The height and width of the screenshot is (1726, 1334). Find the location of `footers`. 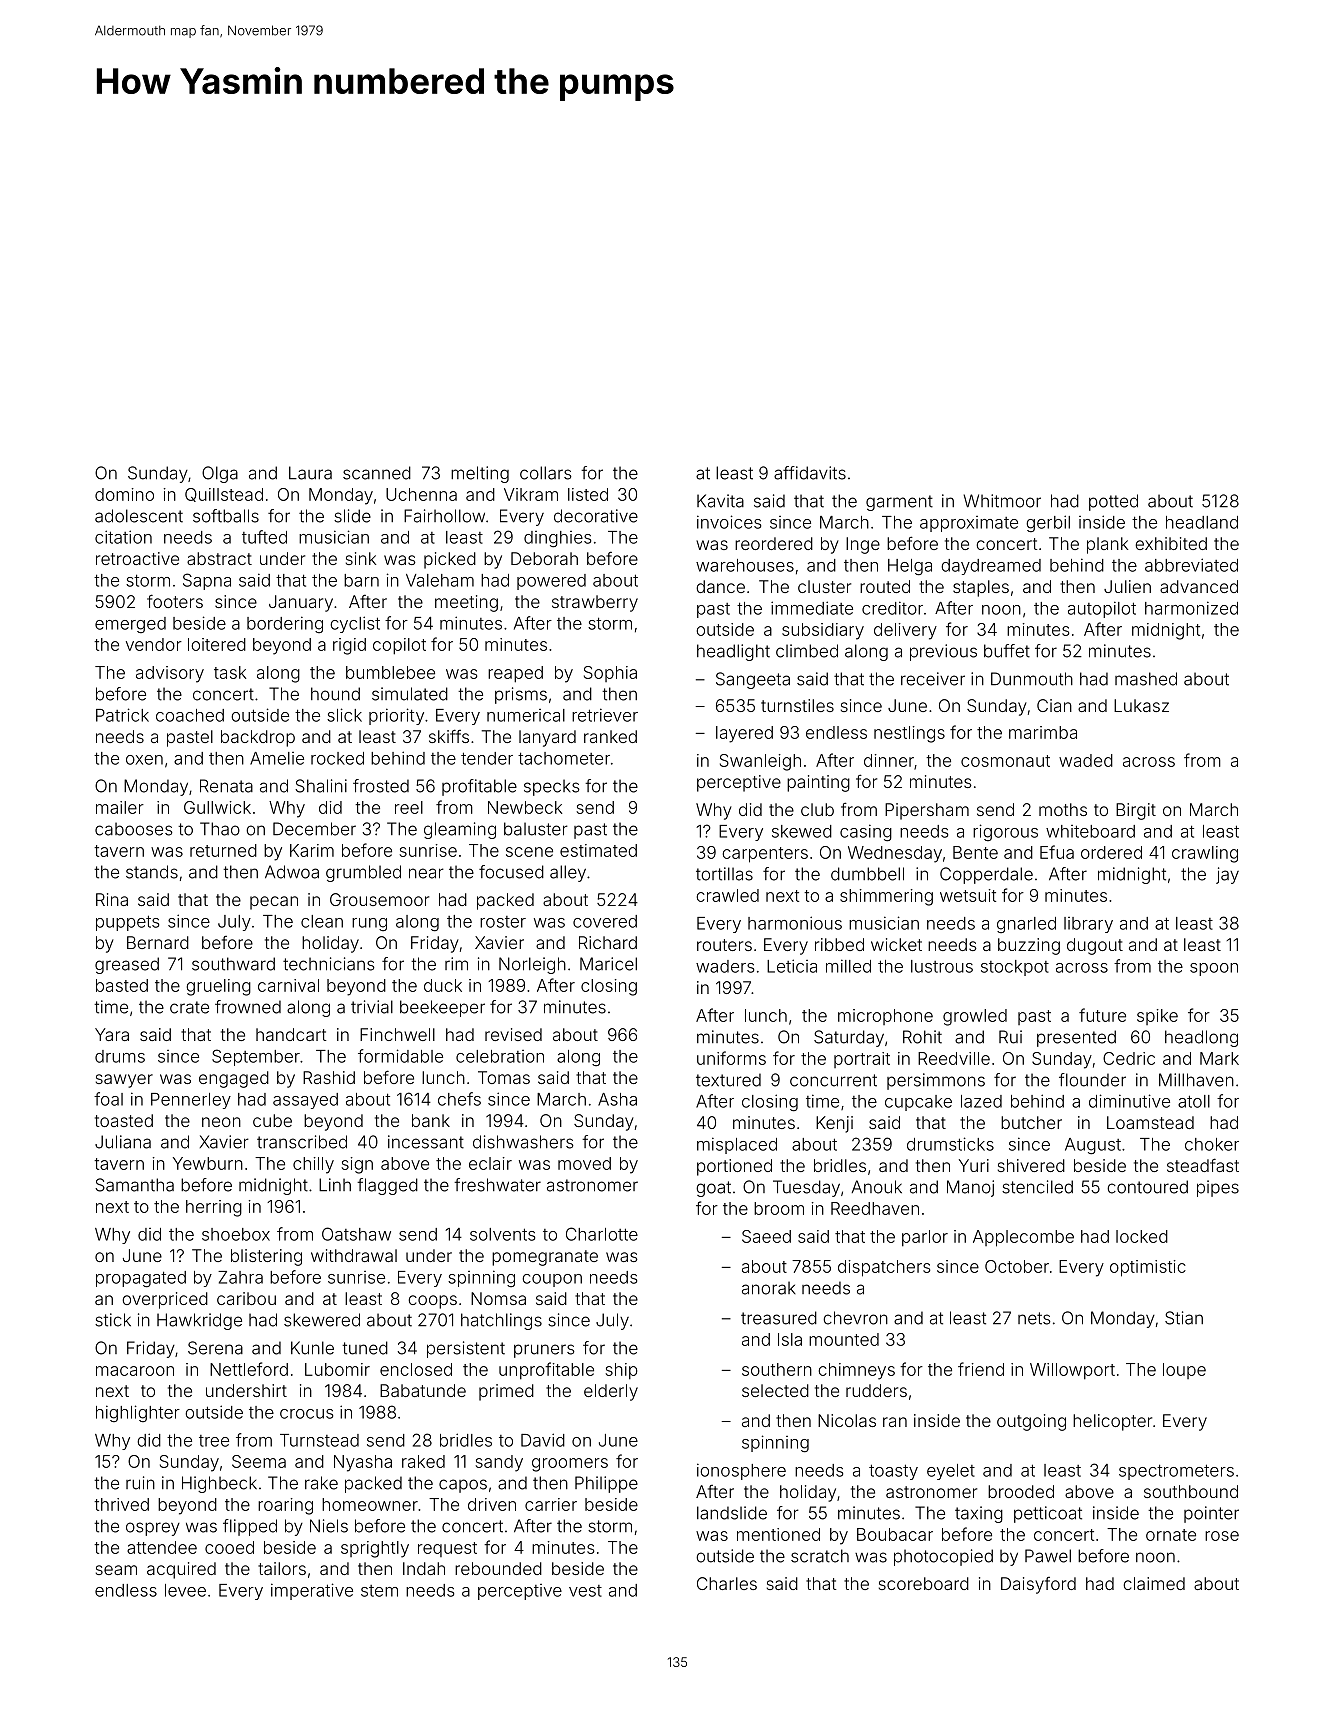

footers is located at coordinates (175, 601).
